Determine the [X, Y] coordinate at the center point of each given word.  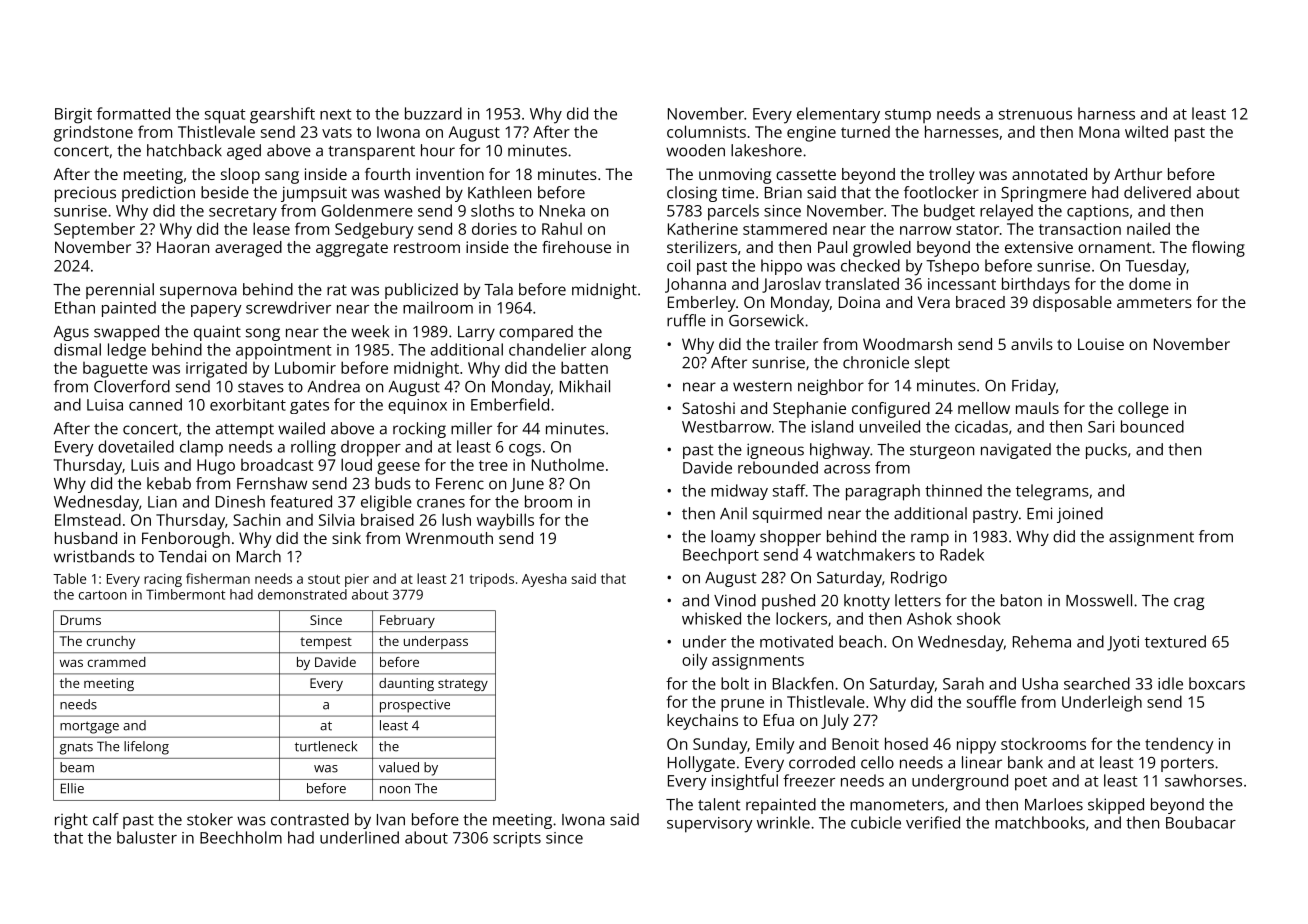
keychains [702, 722]
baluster [147, 837]
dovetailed [136, 446]
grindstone [93, 134]
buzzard [433, 113]
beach [860, 641]
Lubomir [305, 367]
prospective [415, 706]
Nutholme [568, 464]
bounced [1152, 426]
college [1143, 410]
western [762, 386]
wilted [1146, 131]
